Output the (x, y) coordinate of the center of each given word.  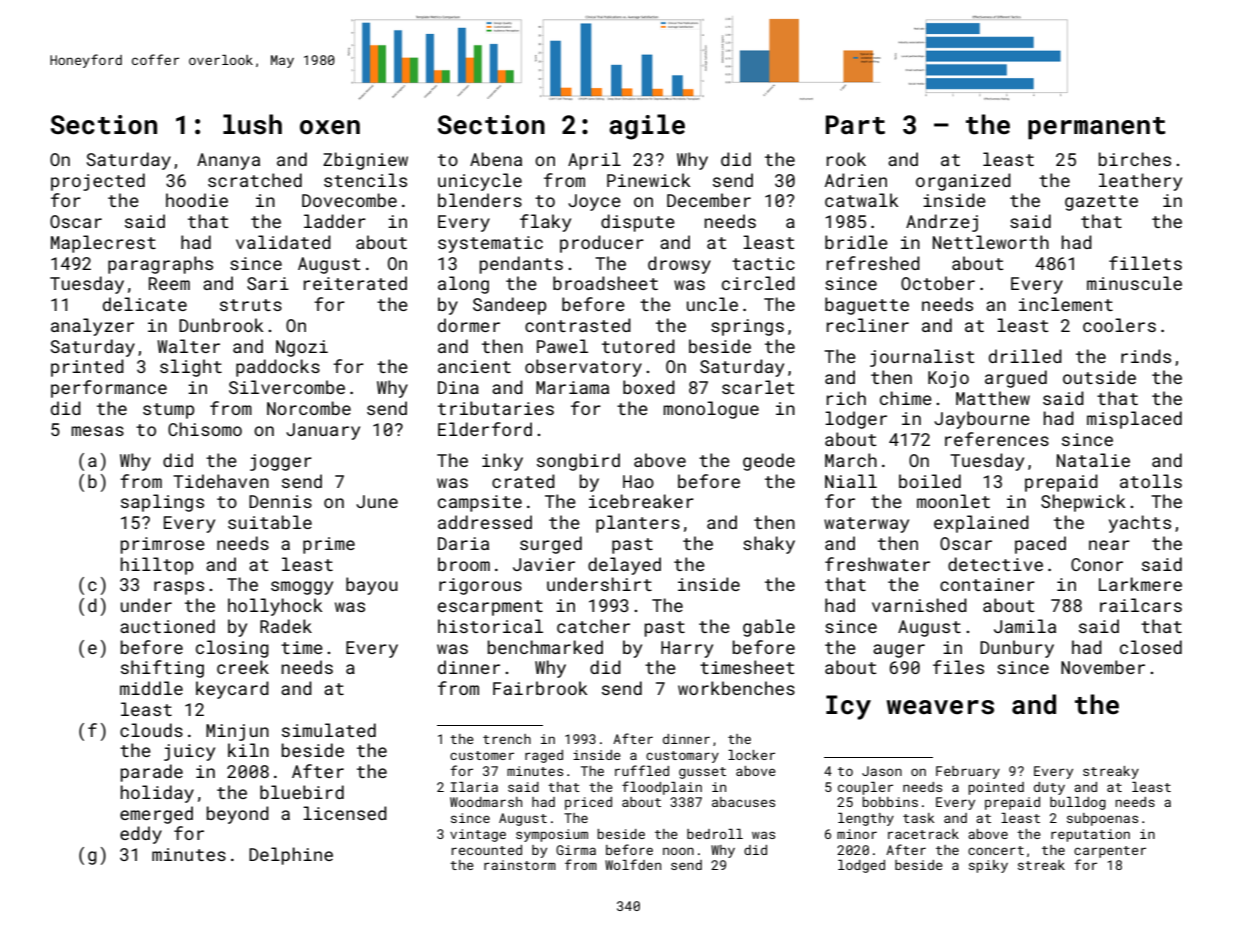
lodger (856, 420)
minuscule (1134, 283)
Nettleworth (991, 242)
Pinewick (649, 180)
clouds (151, 730)
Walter (188, 346)
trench (507, 739)
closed (1151, 647)
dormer (469, 325)
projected (98, 182)
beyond (238, 815)
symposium (552, 835)
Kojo (948, 379)
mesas (97, 431)
